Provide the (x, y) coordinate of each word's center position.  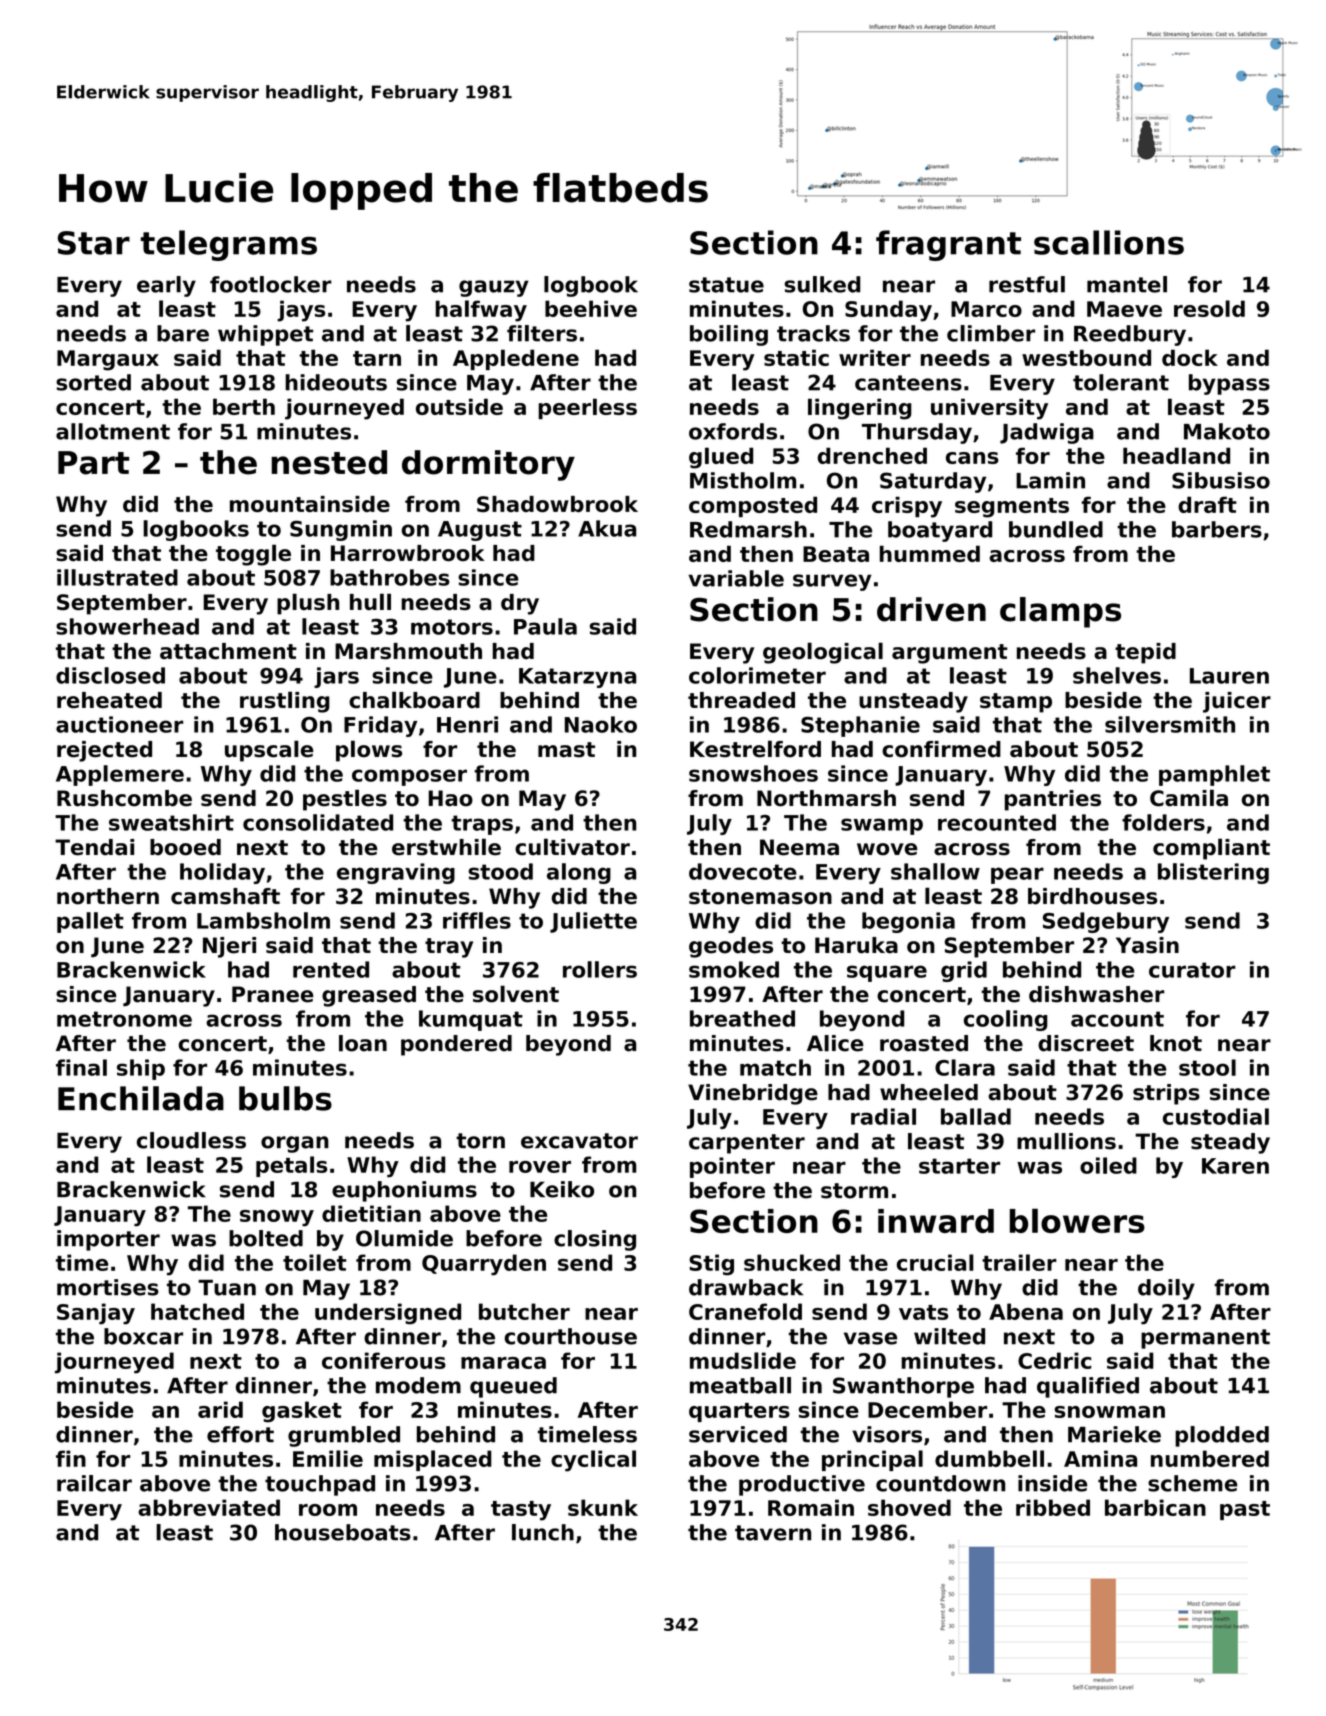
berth (244, 406)
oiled (1108, 1165)
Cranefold (745, 1311)
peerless (587, 408)
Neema (799, 847)
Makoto (1227, 431)
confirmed (941, 749)
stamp (1016, 703)
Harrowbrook (407, 553)
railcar (94, 1483)
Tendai (94, 847)
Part (93, 463)
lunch (543, 1532)
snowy (277, 1218)
